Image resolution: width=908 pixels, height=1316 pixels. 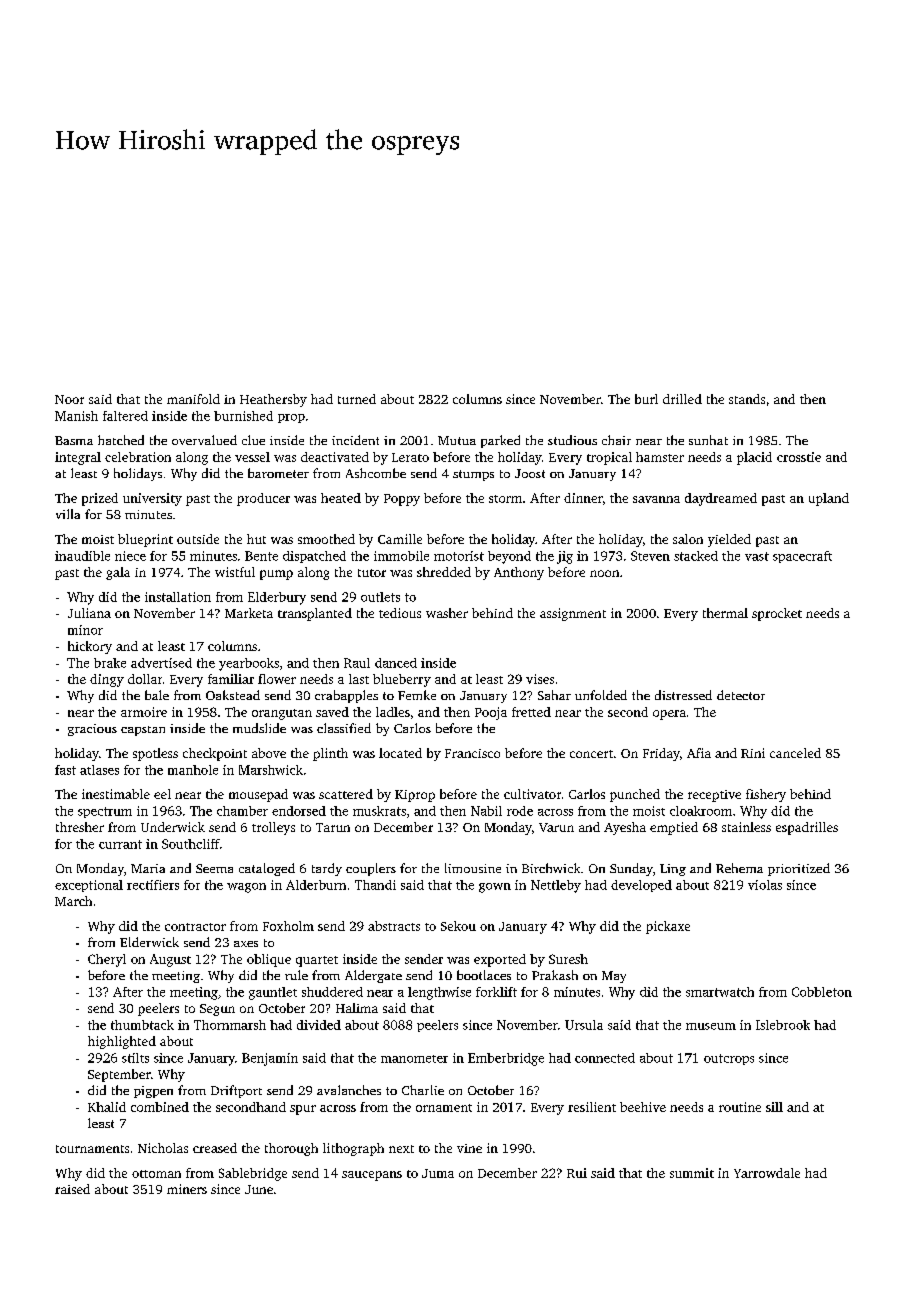 I want to click on advertised, so click(x=161, y=663).
